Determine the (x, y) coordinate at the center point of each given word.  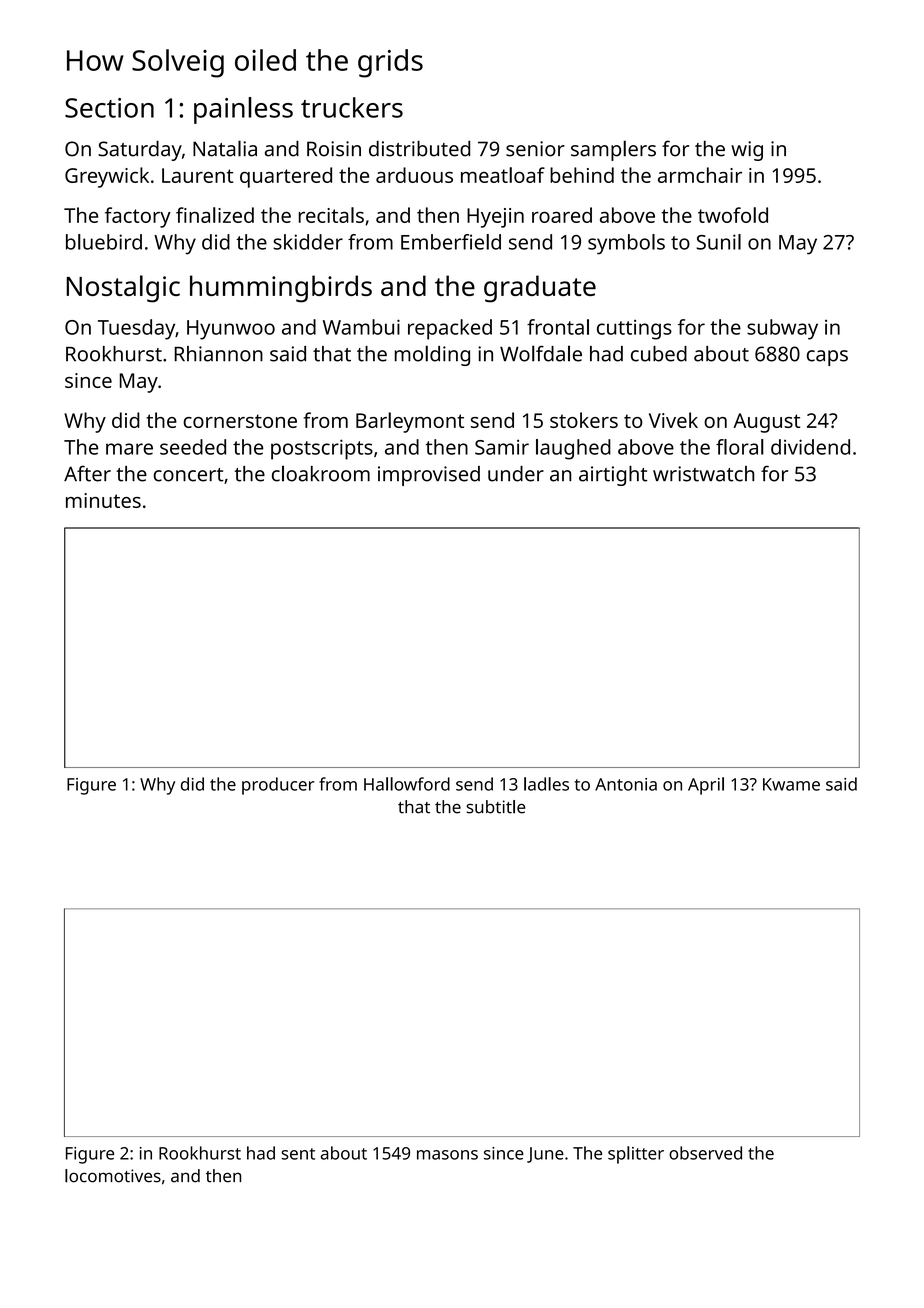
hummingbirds (281, 289)
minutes (103, 500)
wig (747, 151)
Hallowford (407, 784)
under (516, 474)
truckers (352, 107)
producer (278, 786)
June (545, 1155)
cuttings (634, 330)
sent (298, 1154)
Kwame (791, 784)
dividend (810, 447)
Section (109, 108)
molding (432, 355)
